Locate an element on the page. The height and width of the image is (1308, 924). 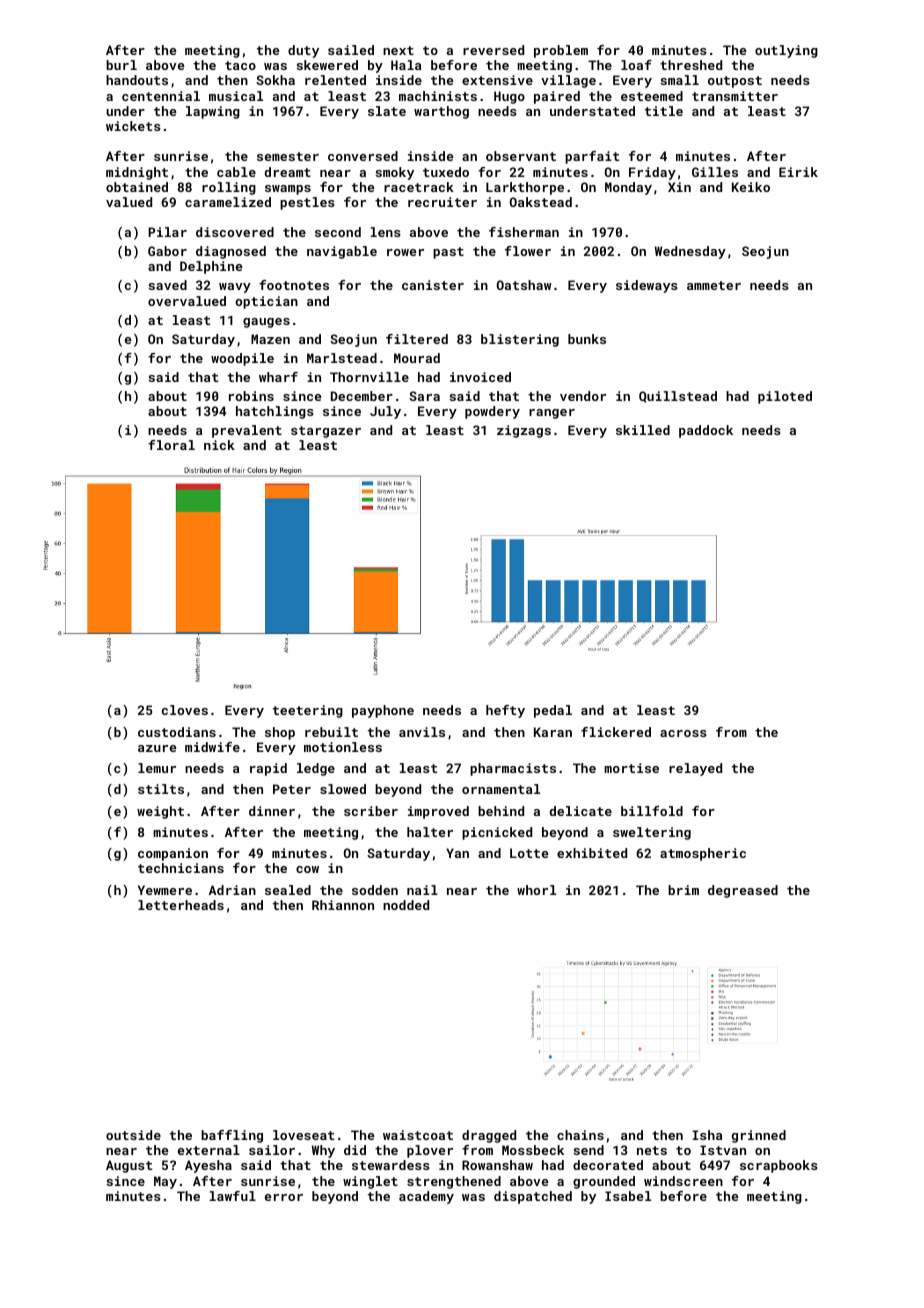
atmospheric is located at coordinates (703, 854).
